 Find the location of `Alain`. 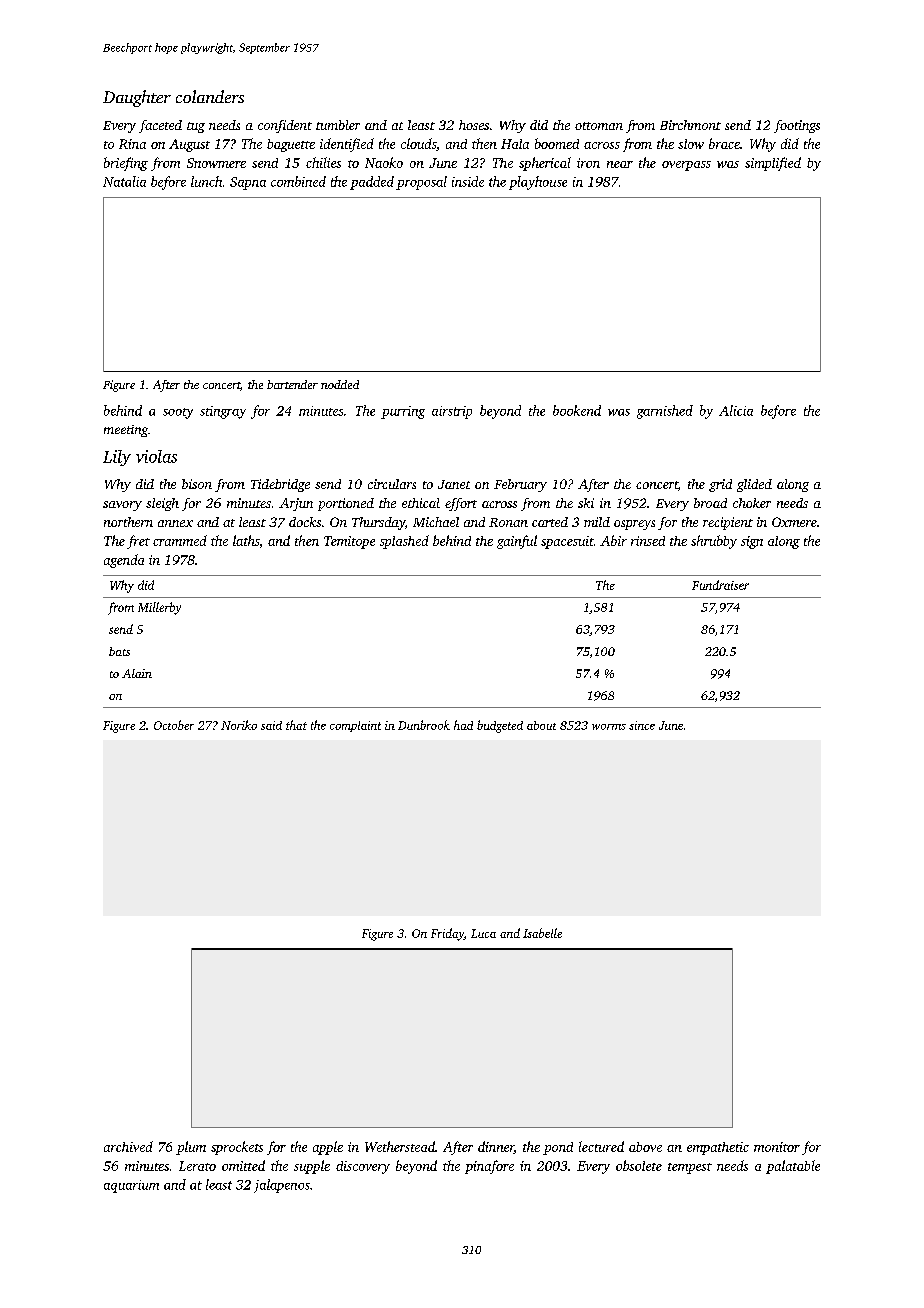

Alain is located at coordinates (137, 673).
